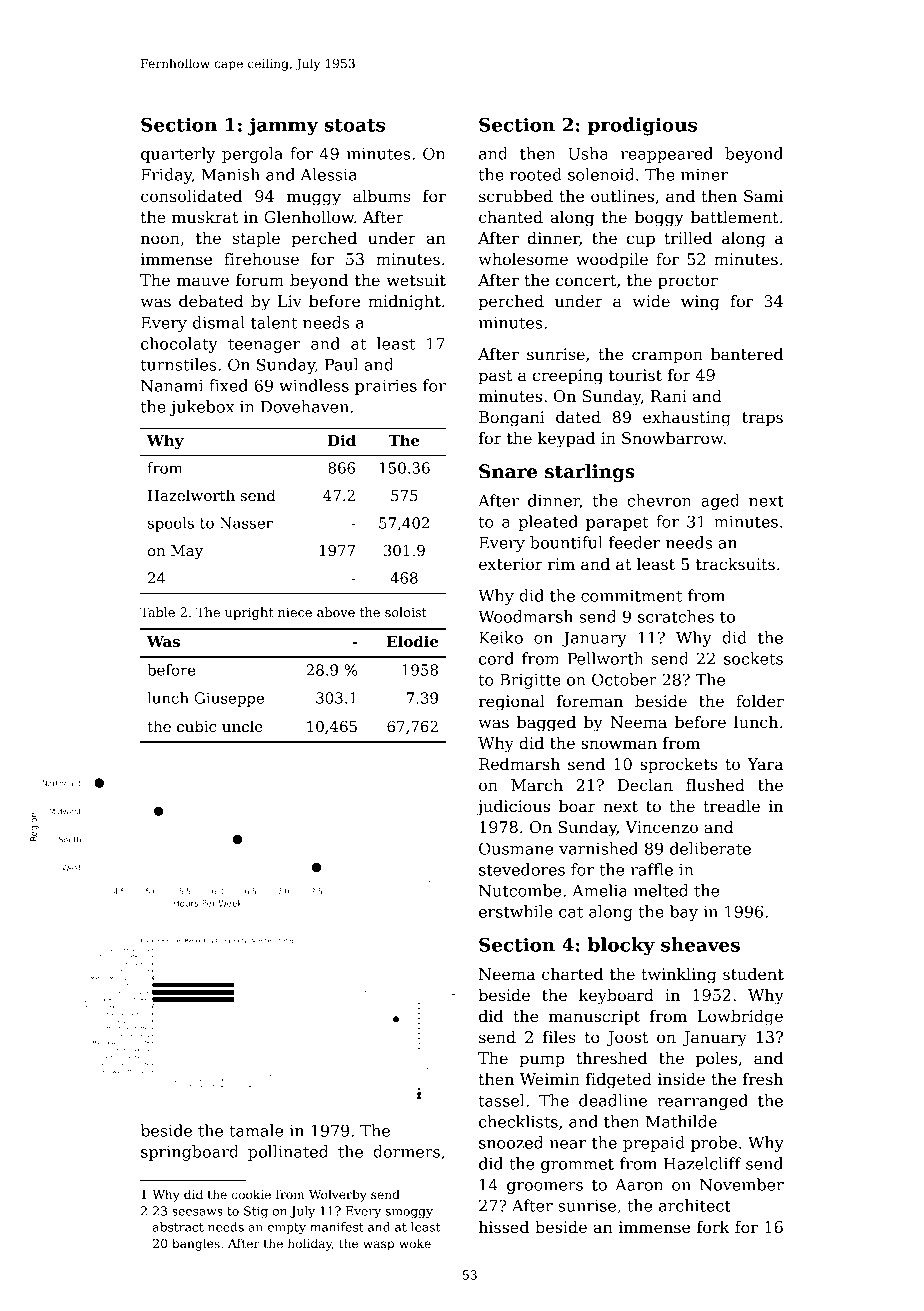 Image resolution: width=924 pixels, height=1311 pixels. What do you see at coordinates (178, 1227) in the screenshot?
I see `abstract` at bounding box center [178, 1227].
